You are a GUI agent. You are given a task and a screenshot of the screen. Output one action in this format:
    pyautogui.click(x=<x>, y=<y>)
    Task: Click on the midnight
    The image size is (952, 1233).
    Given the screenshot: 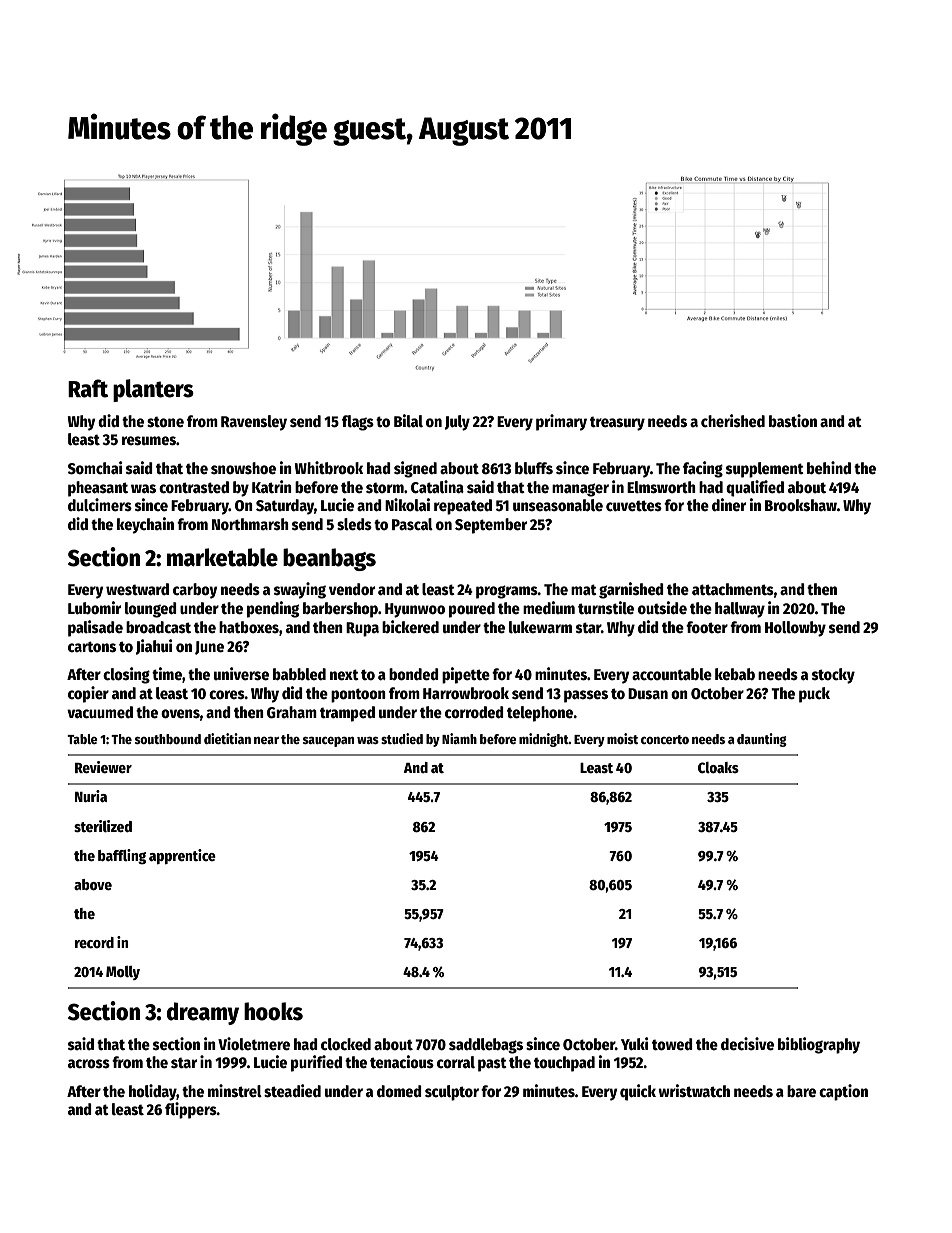 What is the action you would take?
    pyautogui.click(x=544, y=740)
